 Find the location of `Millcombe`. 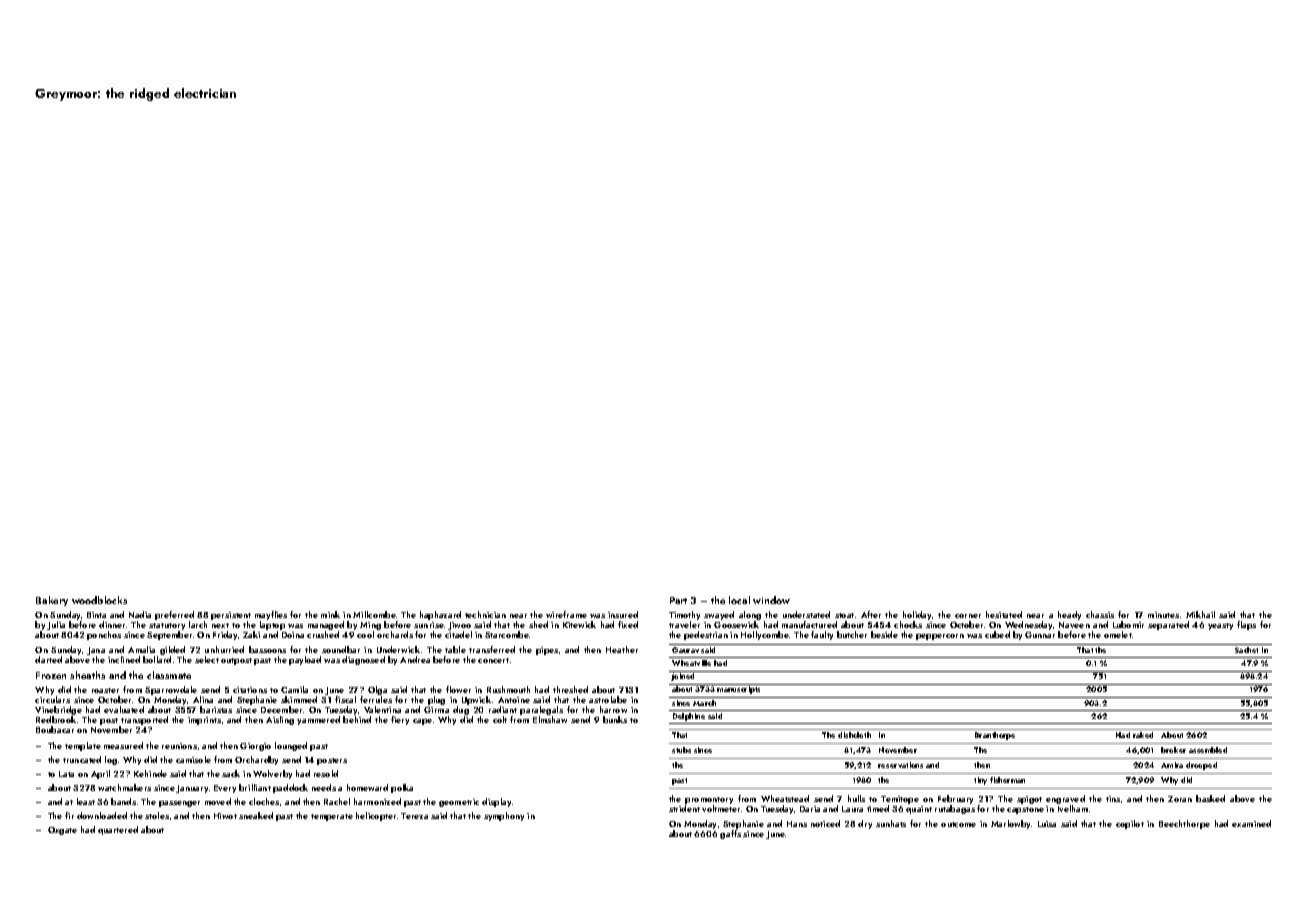

Millcombe is located at coordinates (374, 614).
